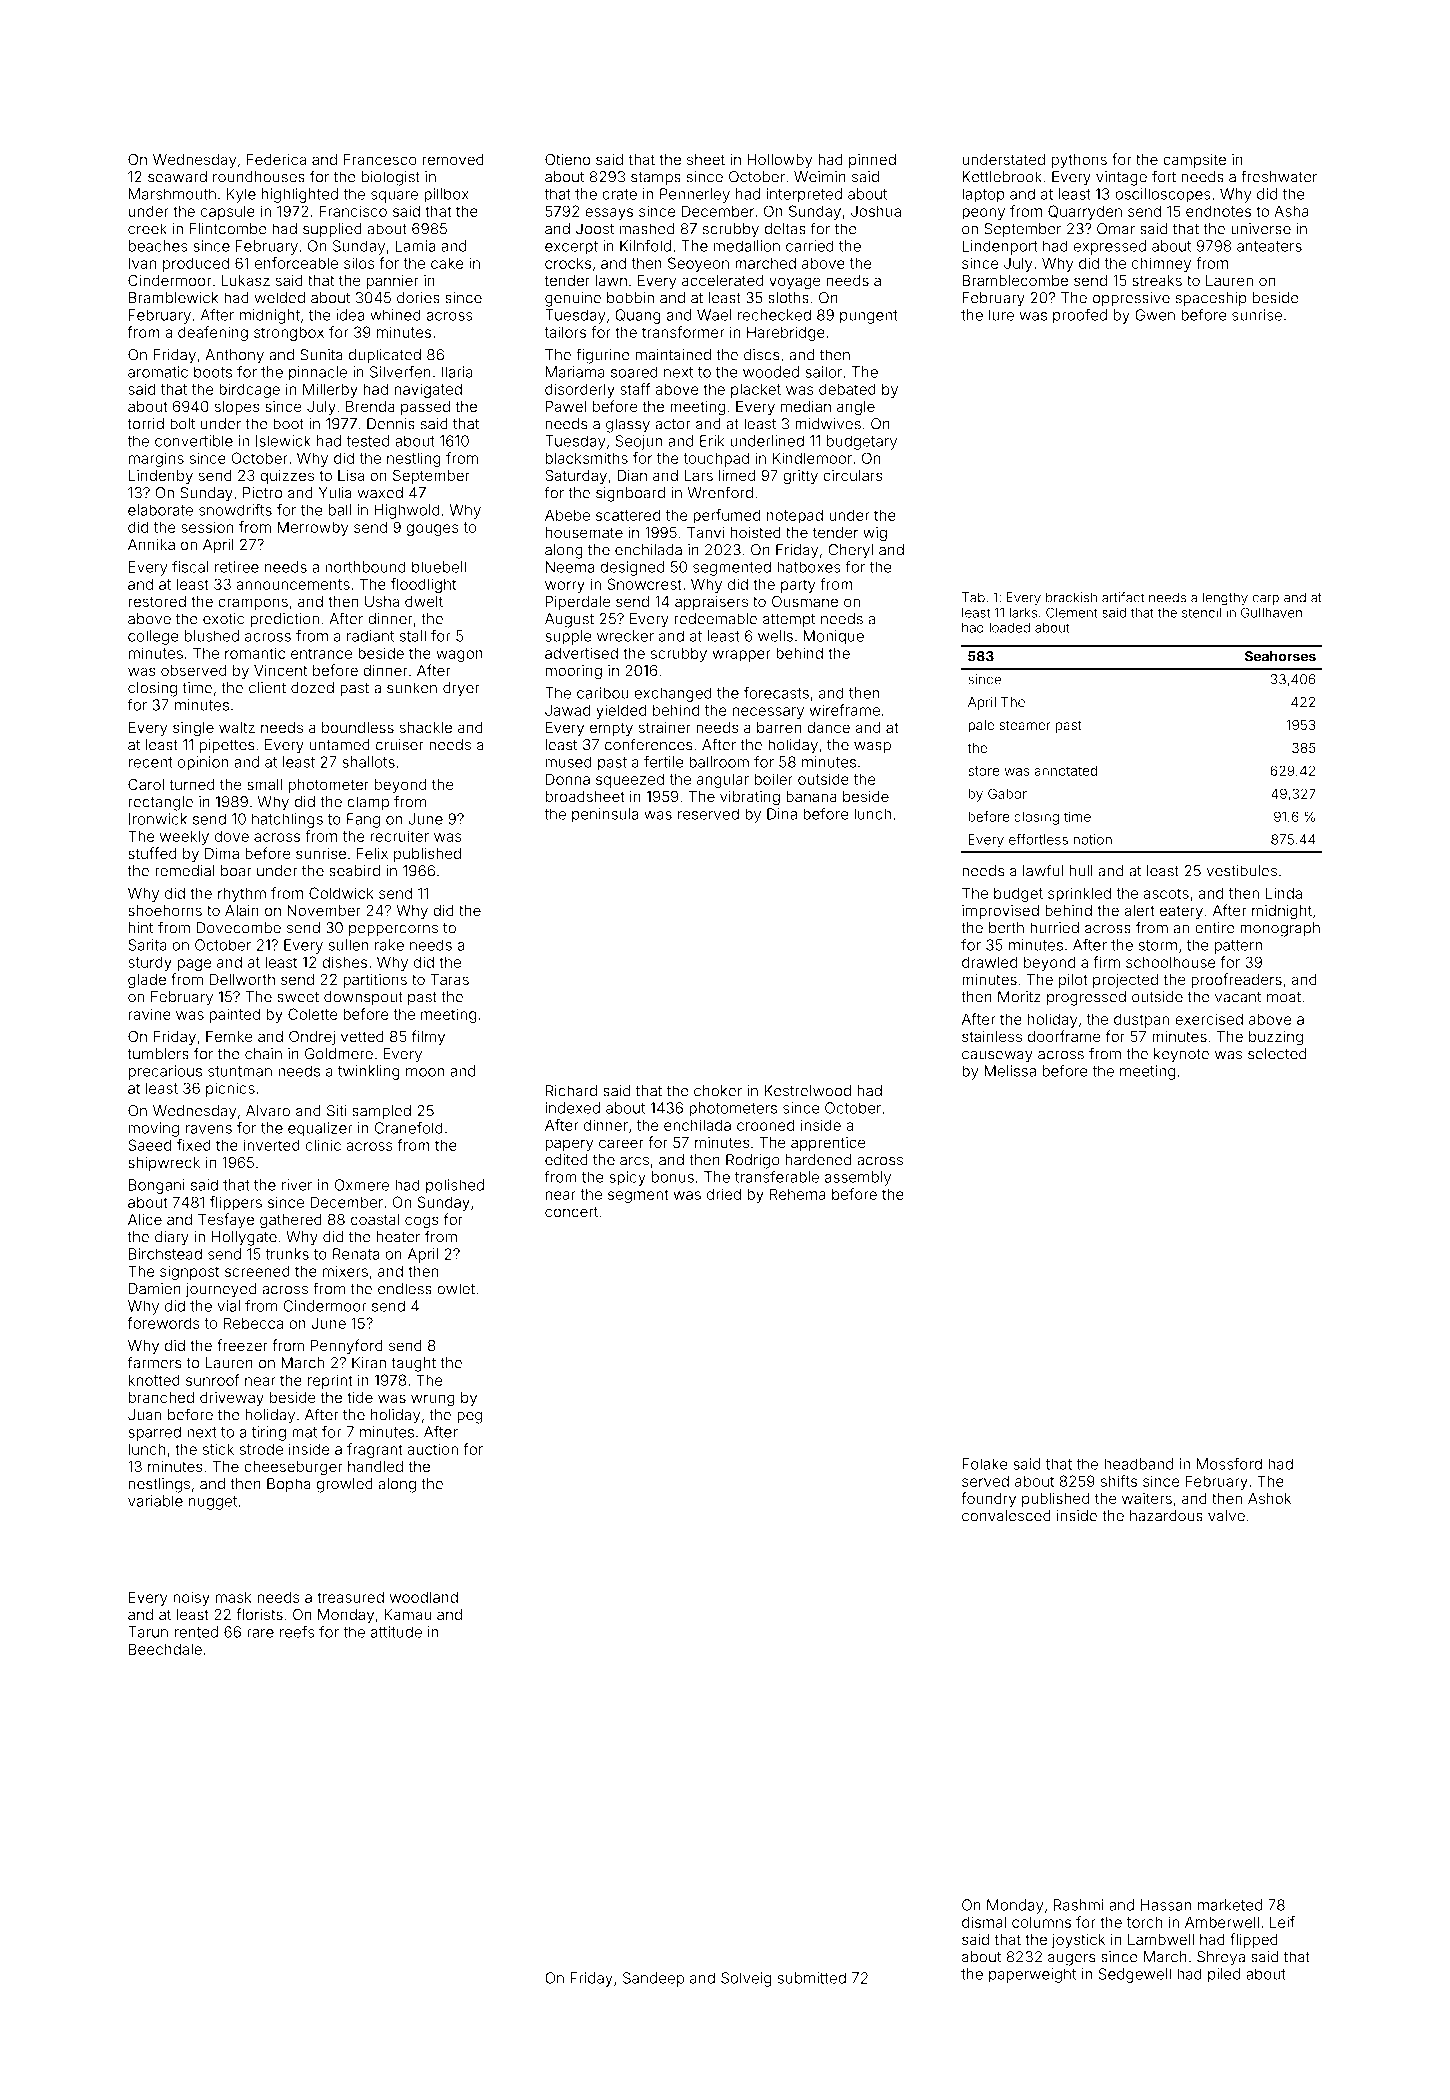  I want to click on submitted, so click(812, 1978).
